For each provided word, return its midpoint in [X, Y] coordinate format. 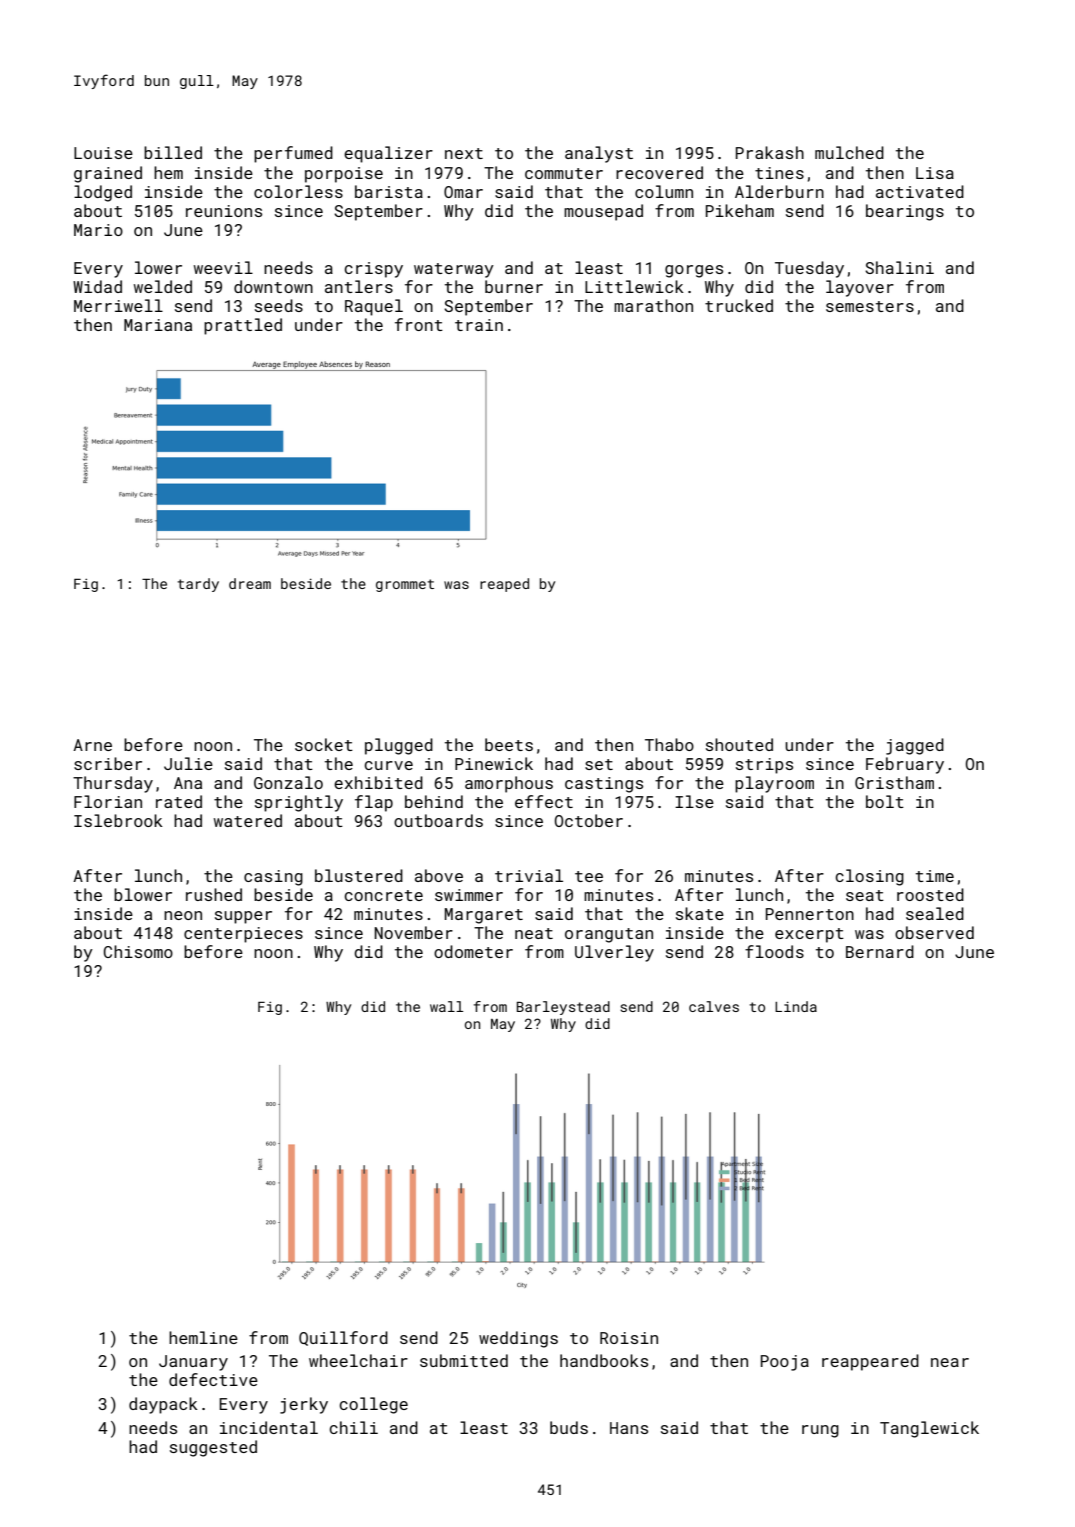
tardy [198, 585]
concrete [383, 895]
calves [714, 1006]
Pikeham [740, 210]
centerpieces [243, 935]
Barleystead [563, 1008]
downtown [273, 286]
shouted [739, 744]
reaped [504, 585]
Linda [796, 1006]
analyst [599, 154]
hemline [203, 1337]
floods [774, 951]
